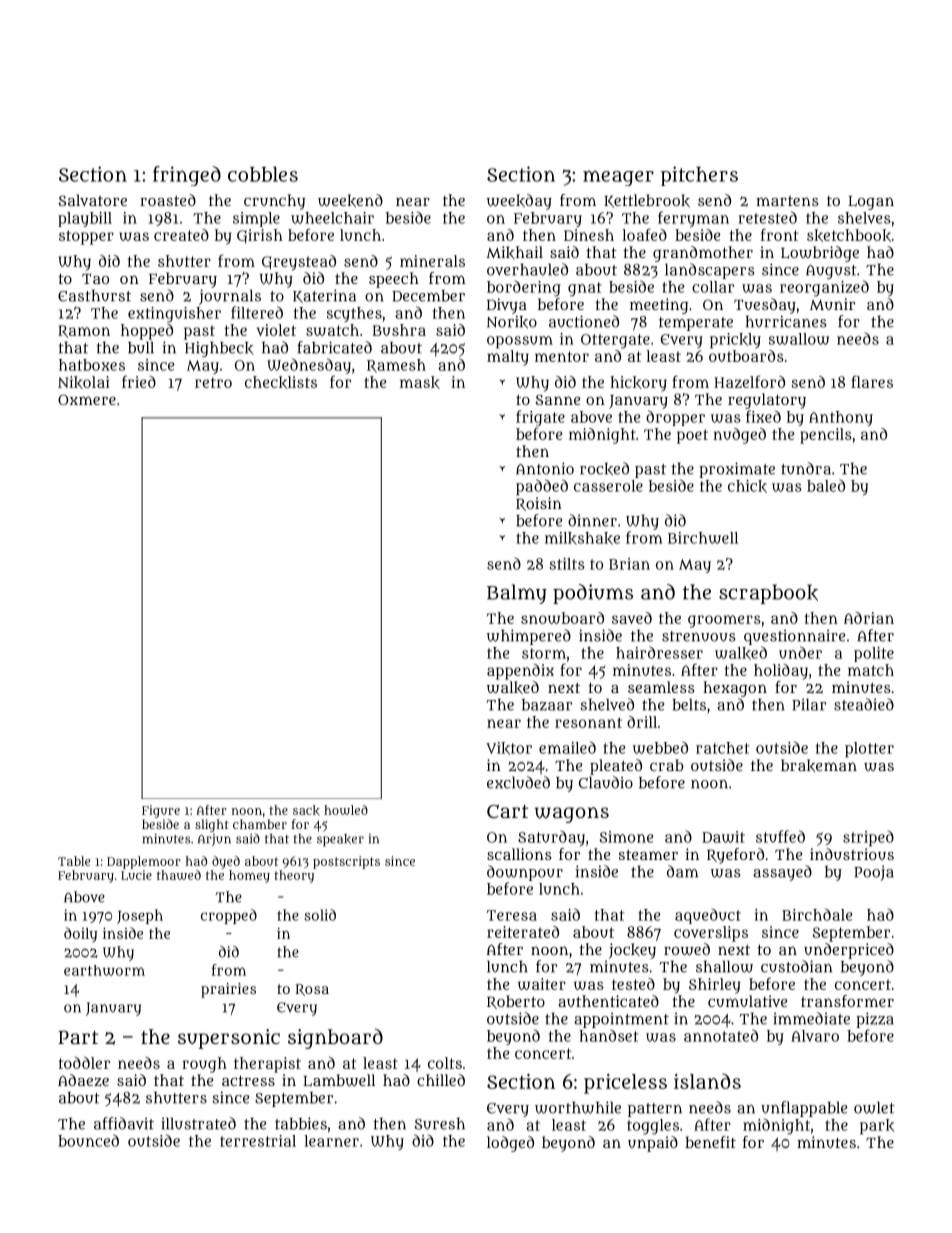 The image size is (952, 1233). Describe the element at coordinates (864, 218) in the page. I see `shelves` at that location.
